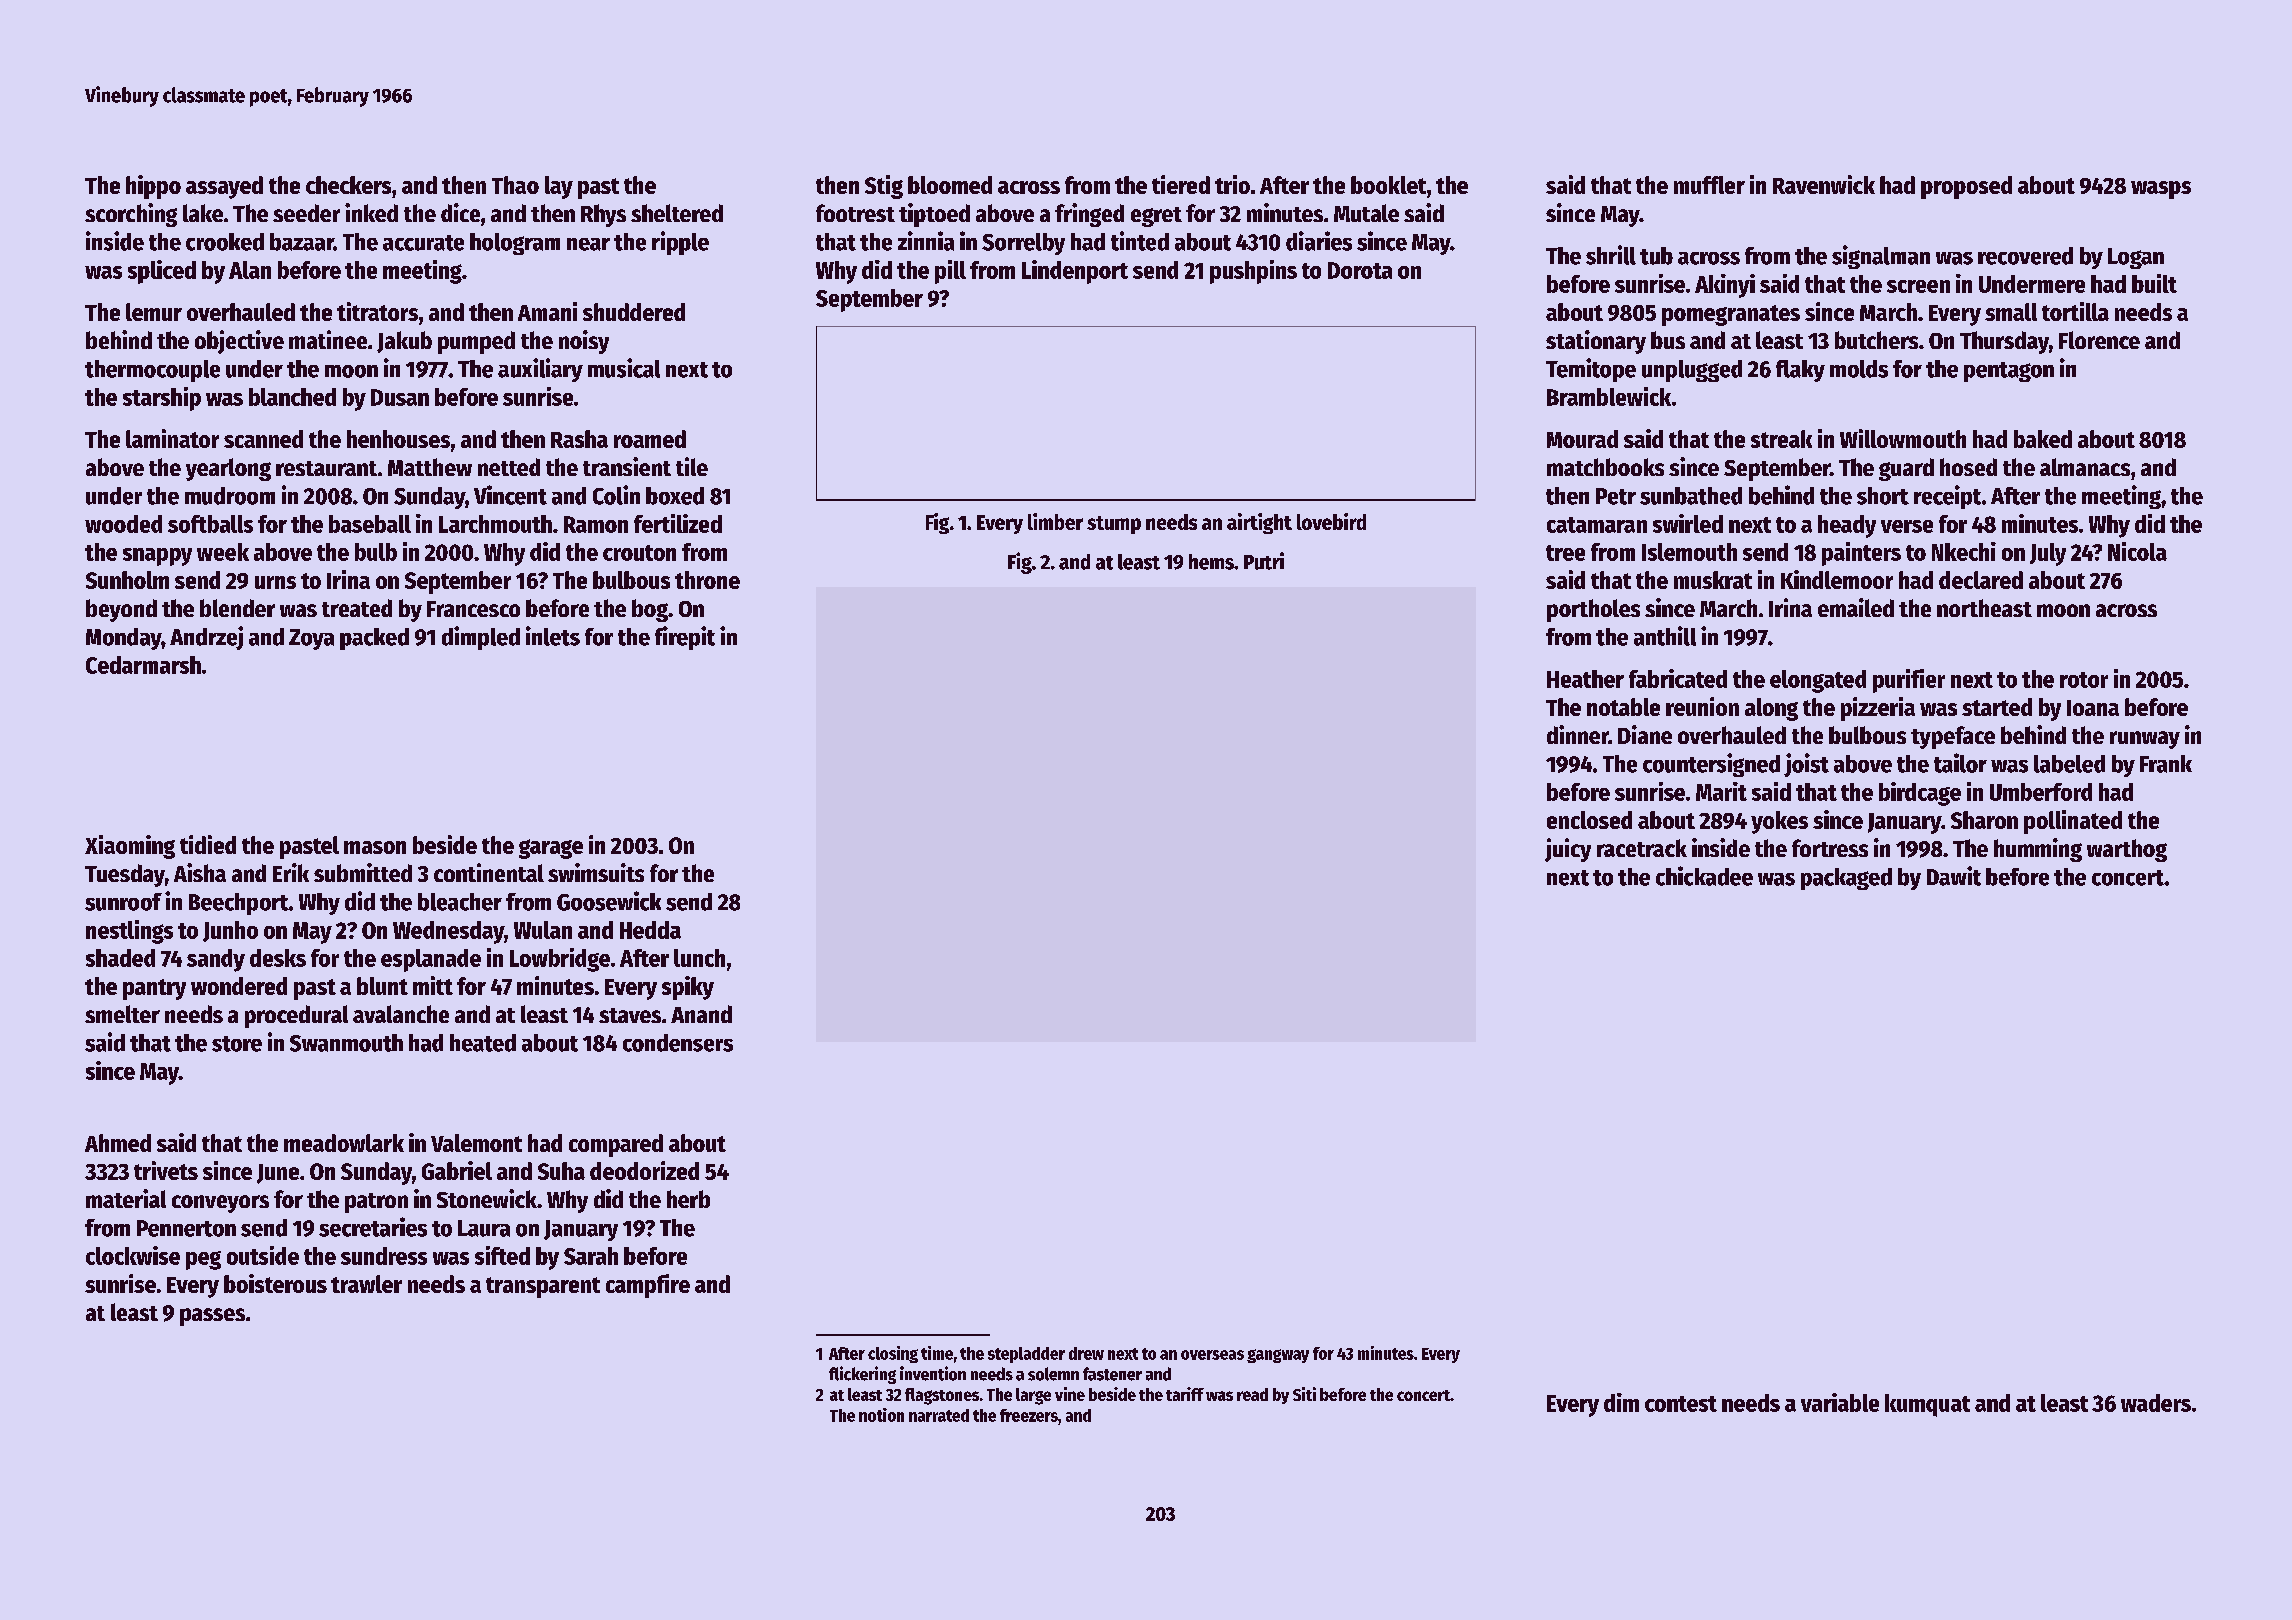 This screenshot has width=2292, height=1620. What do you see at coordinates (212, 1317) in the screenshot?
I see `passes` at bounding box center [212, 1317].
